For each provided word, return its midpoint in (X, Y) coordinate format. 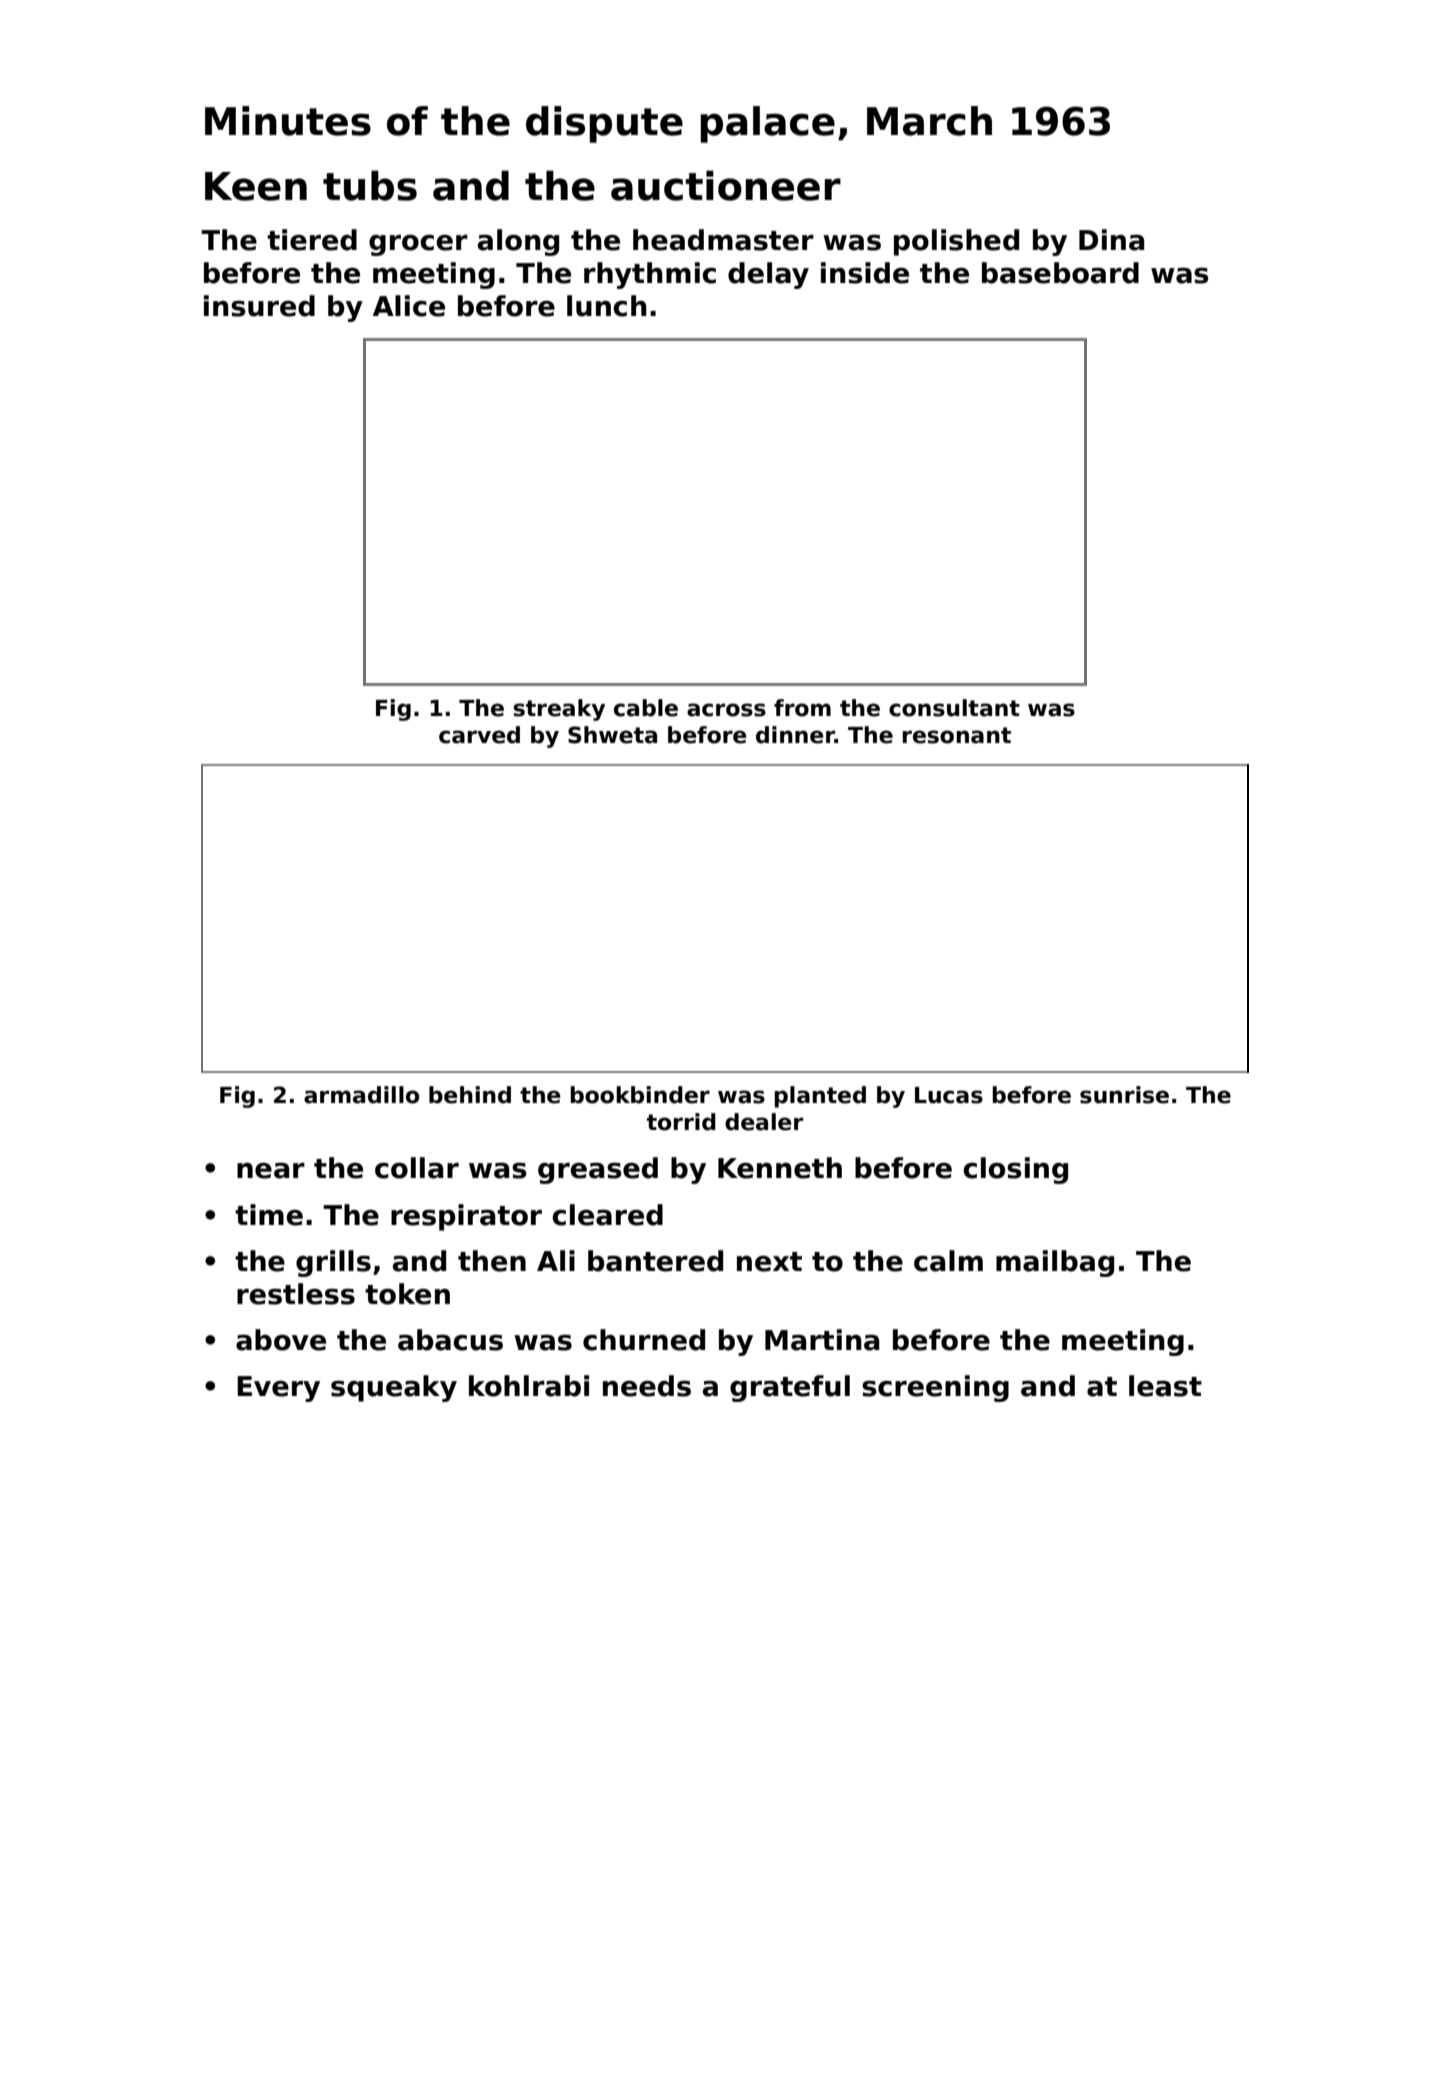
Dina (1111, 240)
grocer (418, 245)
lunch (607, 306)
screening (935, 1388)
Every (278, 1389)
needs (647, 1386)
